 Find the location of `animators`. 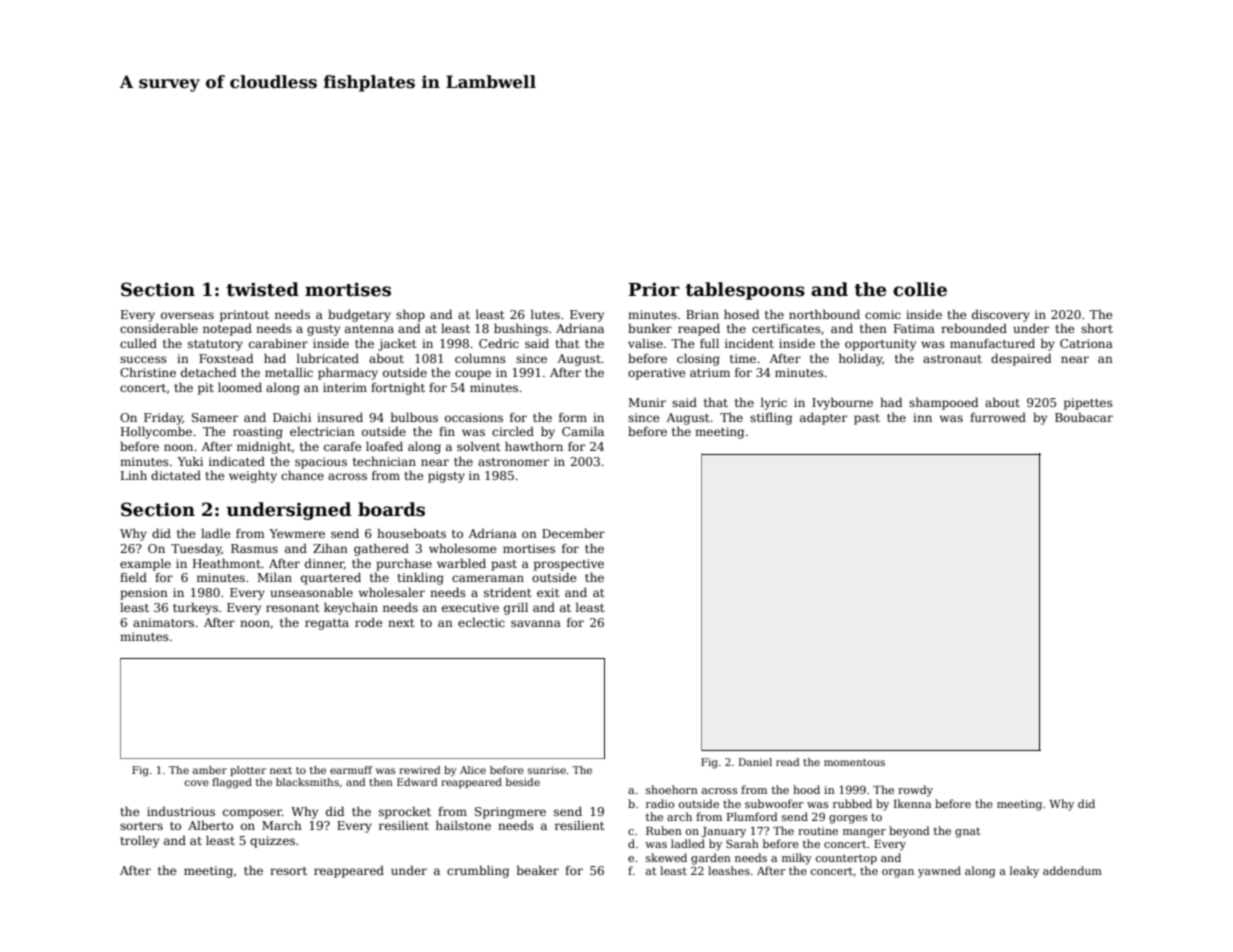

animators is located at coordinates (163, 622).
